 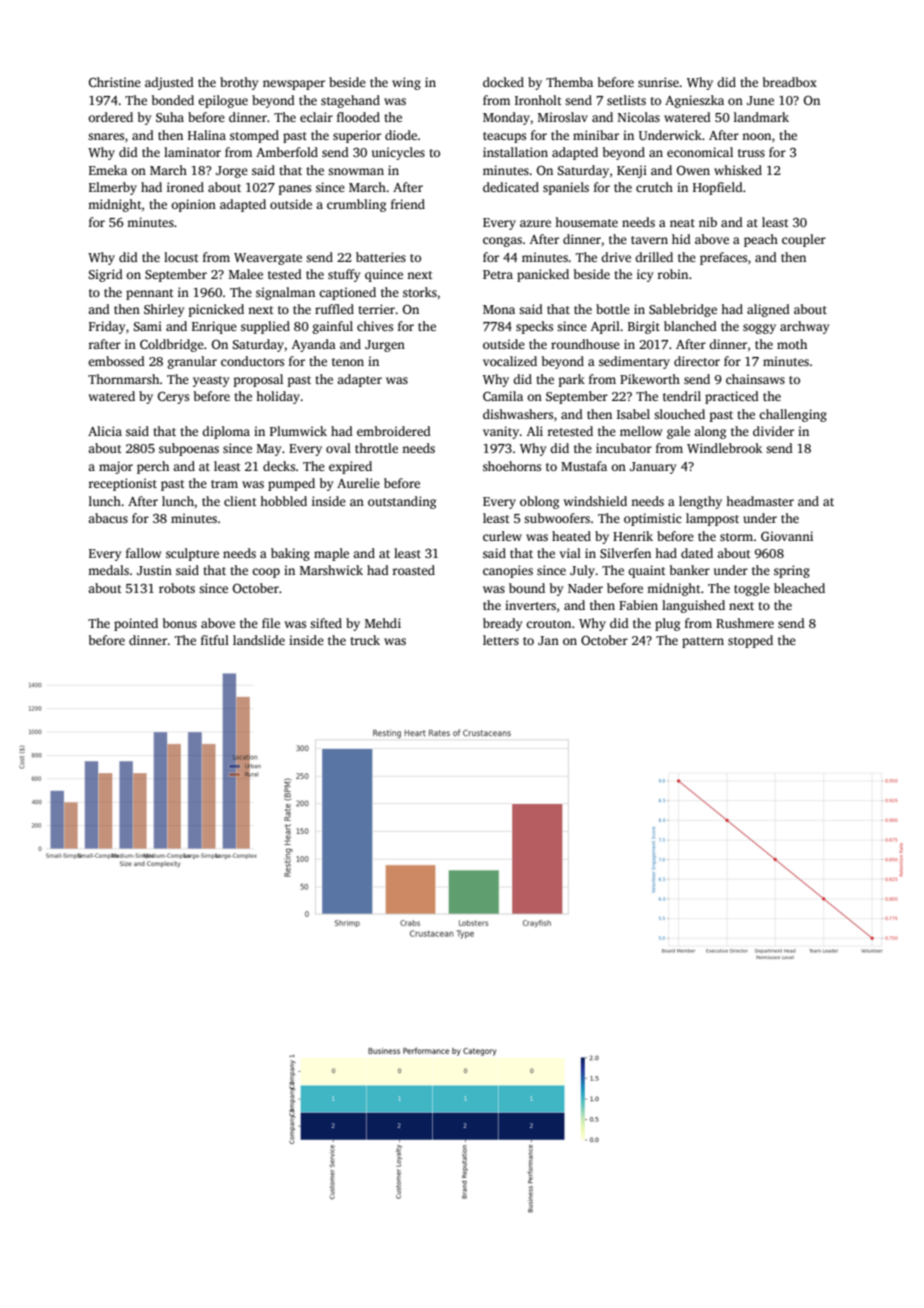 I want to click on Christine, so click(x=115, y=82).
